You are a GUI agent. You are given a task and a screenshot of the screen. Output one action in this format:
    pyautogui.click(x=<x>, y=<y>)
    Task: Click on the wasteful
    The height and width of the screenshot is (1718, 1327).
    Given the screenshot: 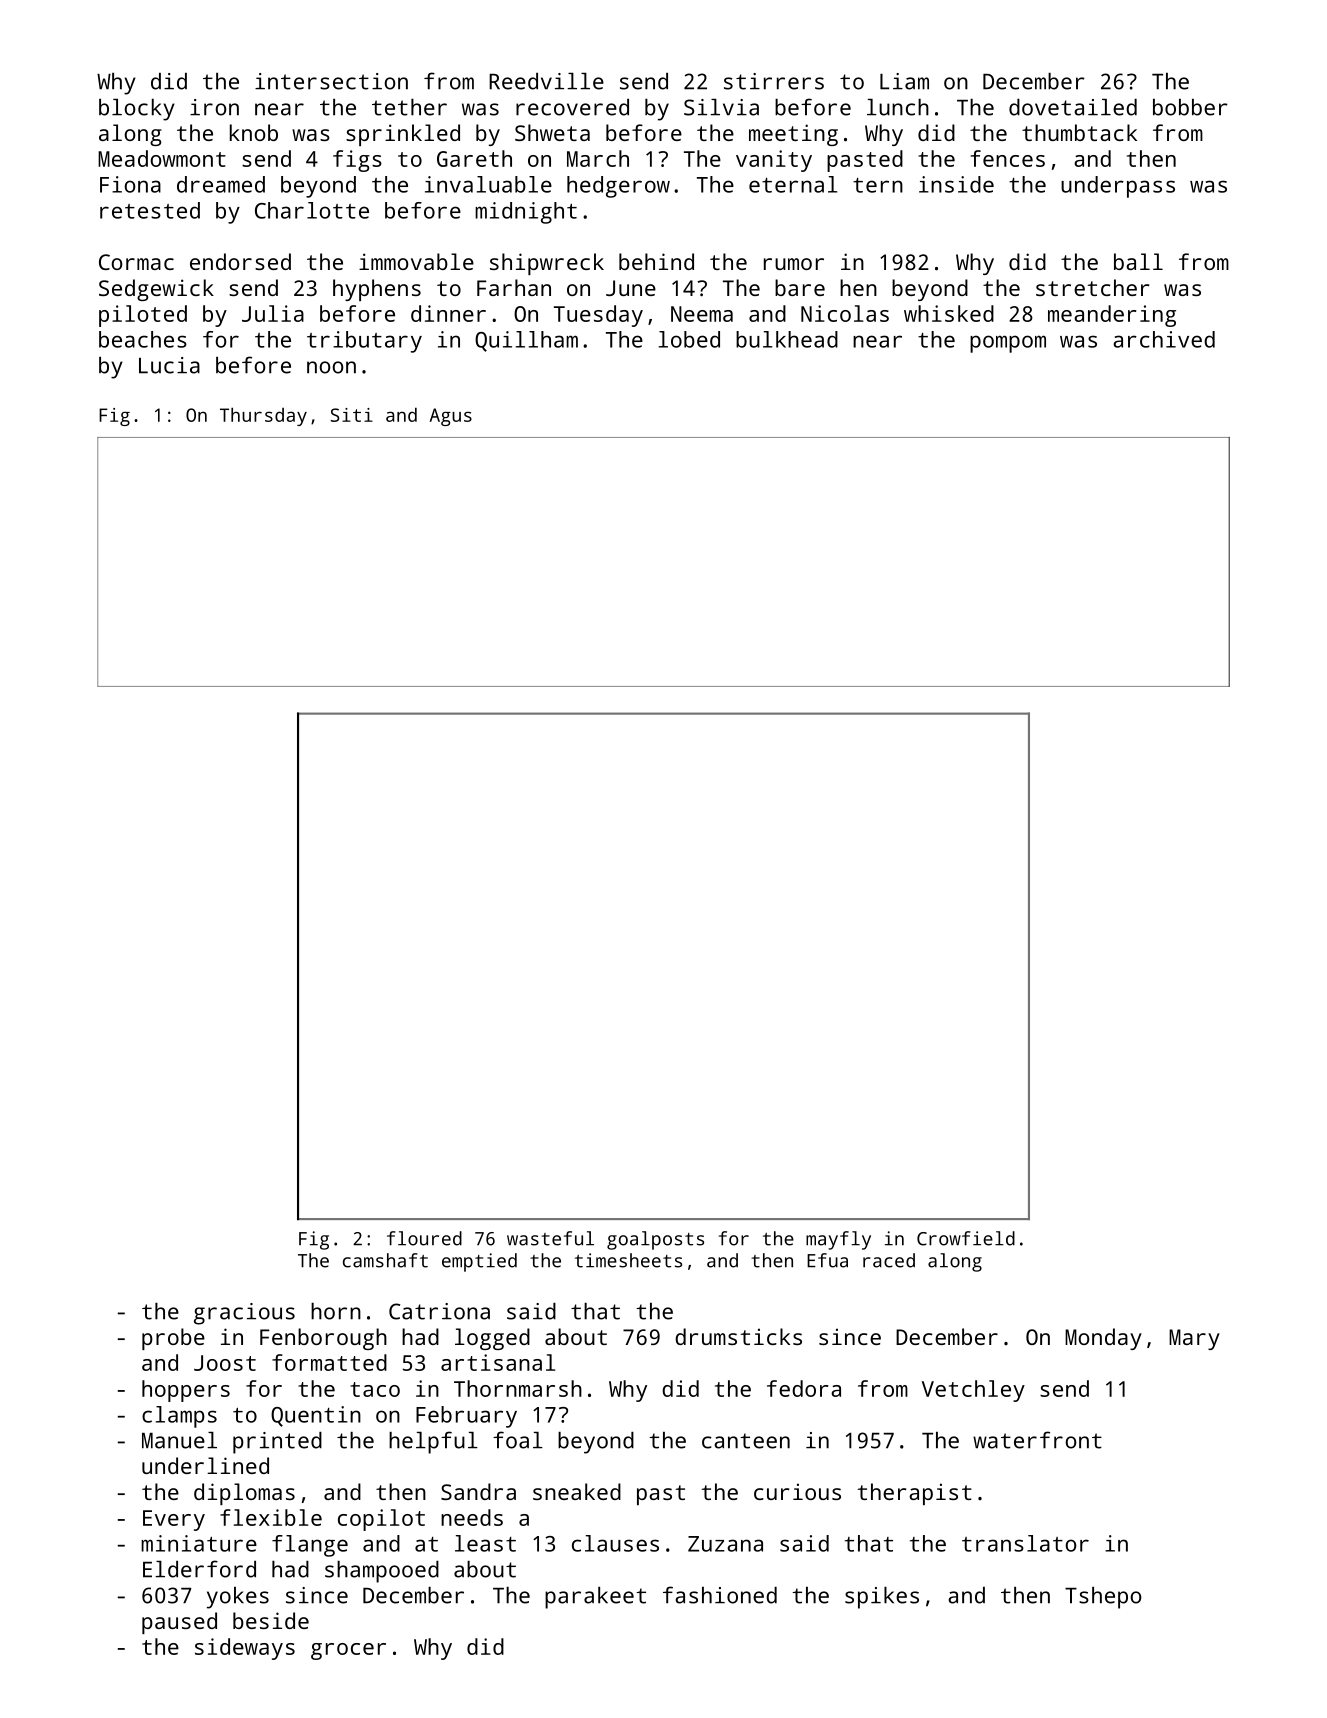 What is the action you would take?
    pyautogui.click(x=550, y=1238)
